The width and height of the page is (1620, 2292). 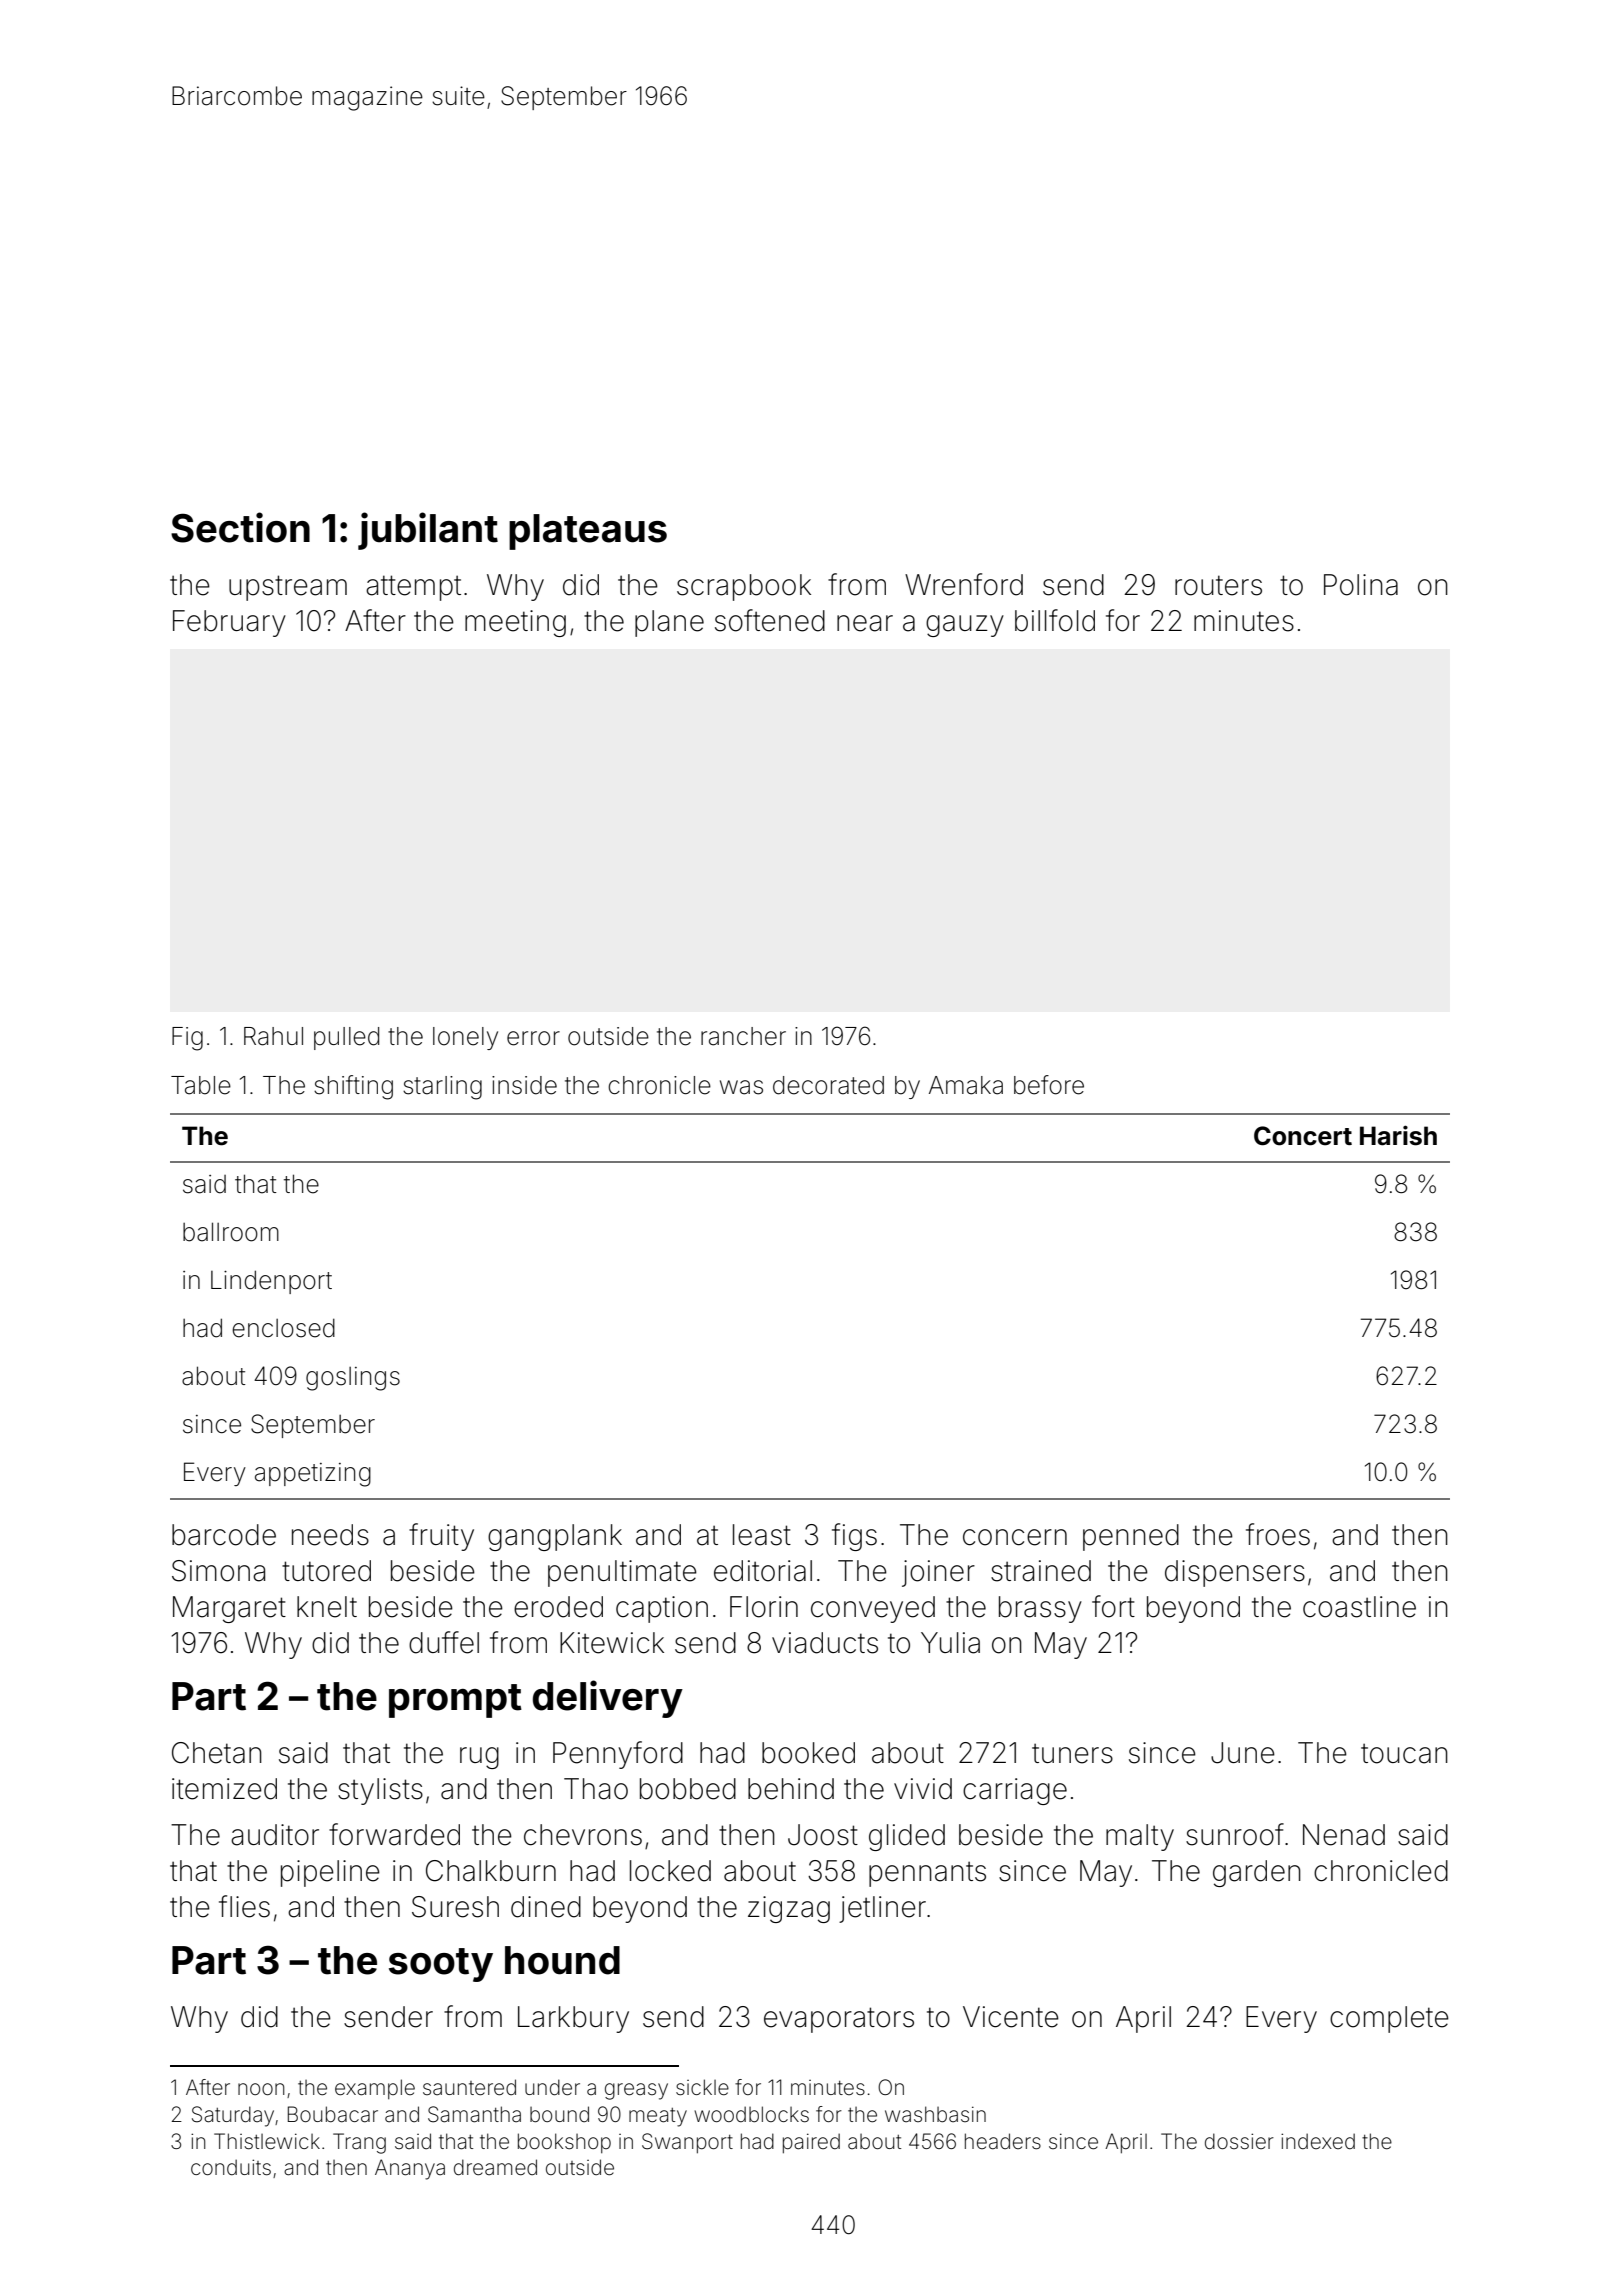 I want to click on goslings, so click(x=353, y=1379).
